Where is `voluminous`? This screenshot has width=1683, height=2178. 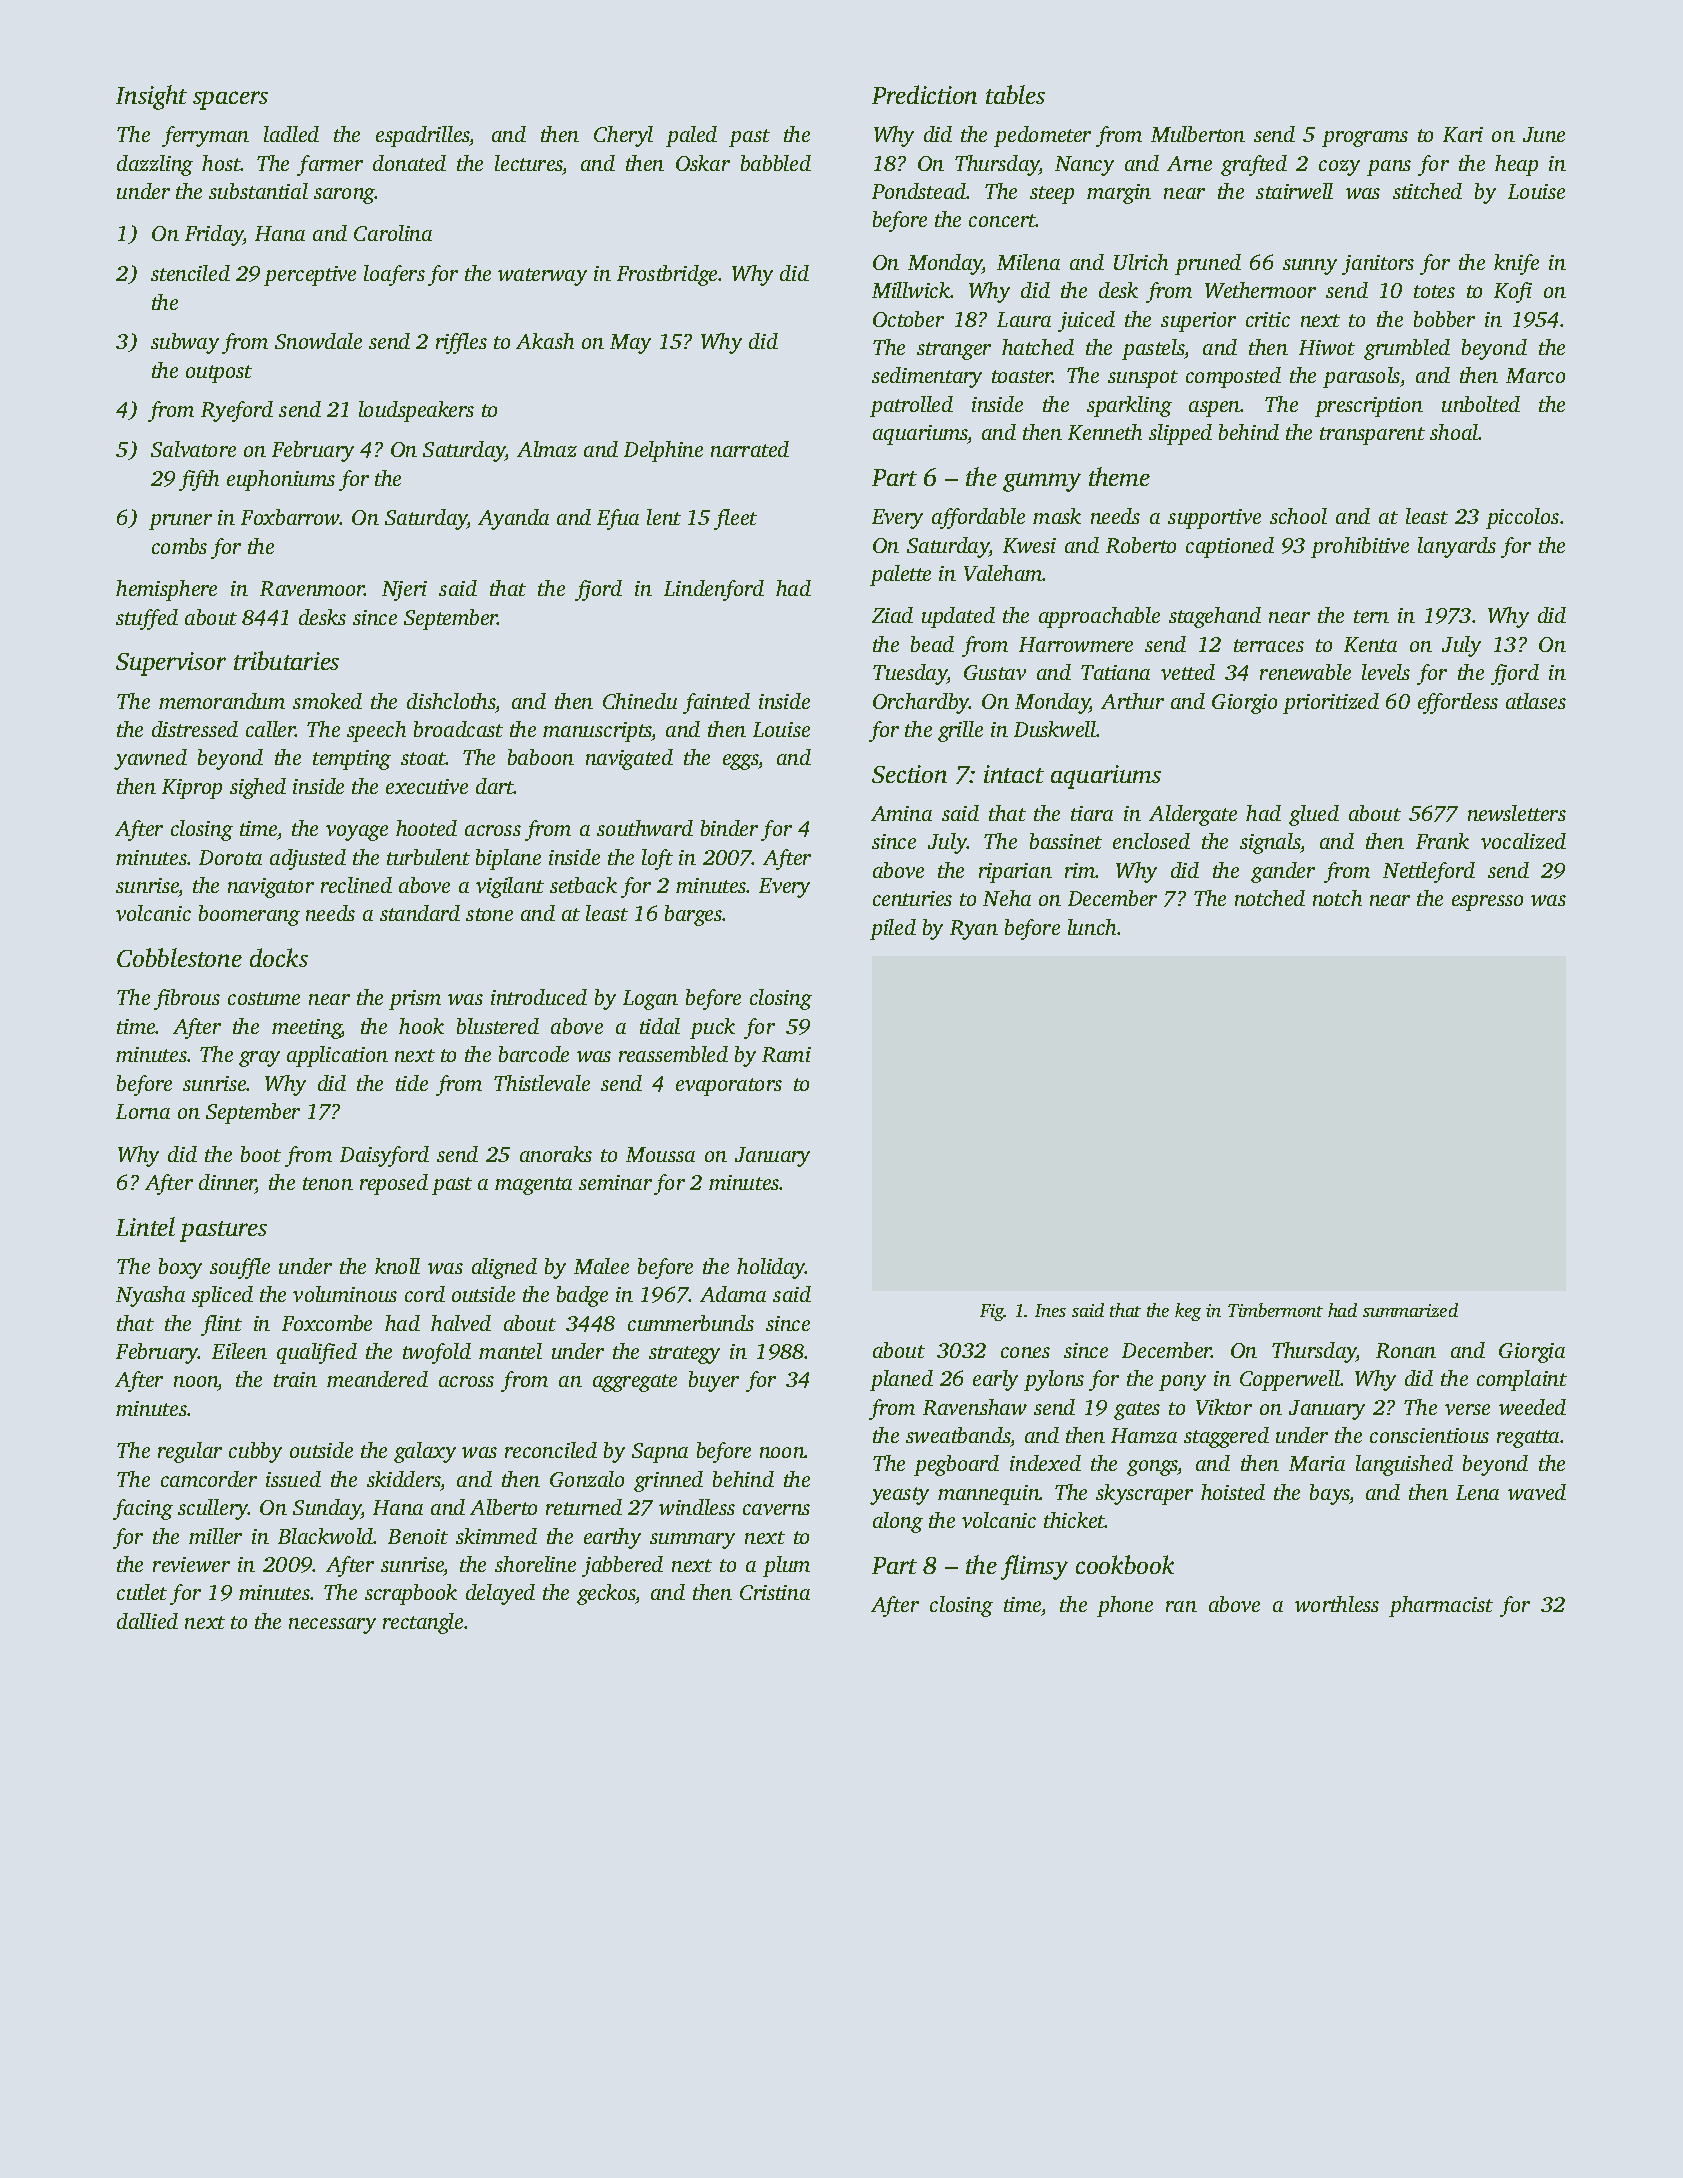 voluminous is located at coordinates (345, 1294).
